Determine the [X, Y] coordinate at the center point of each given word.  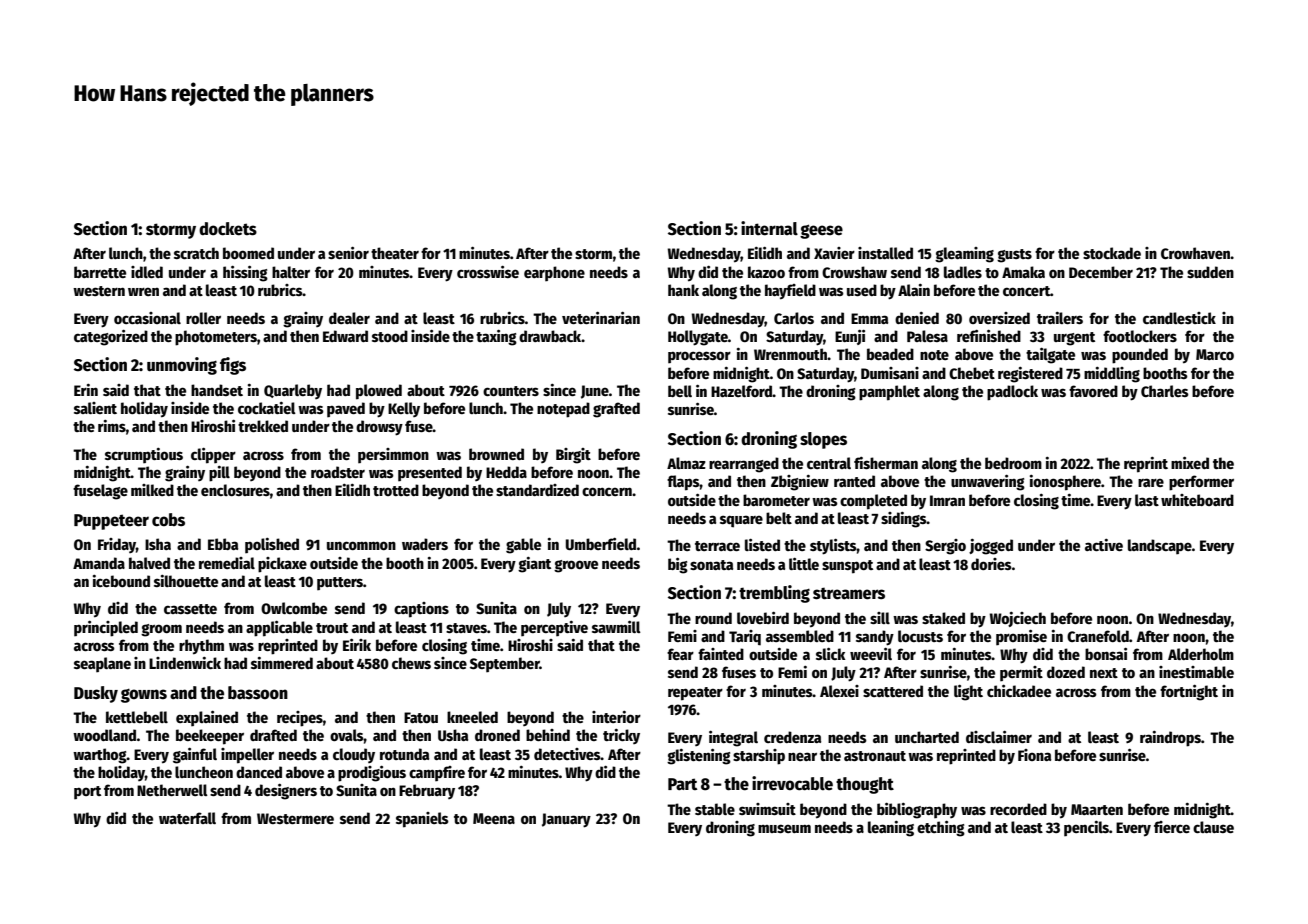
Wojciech [1018, 619]
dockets [228, 229]
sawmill [616, 626]
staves [466, 628]
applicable [279, 628]
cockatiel [267, 408]
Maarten [1097, 809]
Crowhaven [1196, 253]
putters [340, 584]
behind [548, 735]
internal [769, 228]
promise [1021, 637]
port [87, 793]
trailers [1060, 318]
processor [699, 357]
